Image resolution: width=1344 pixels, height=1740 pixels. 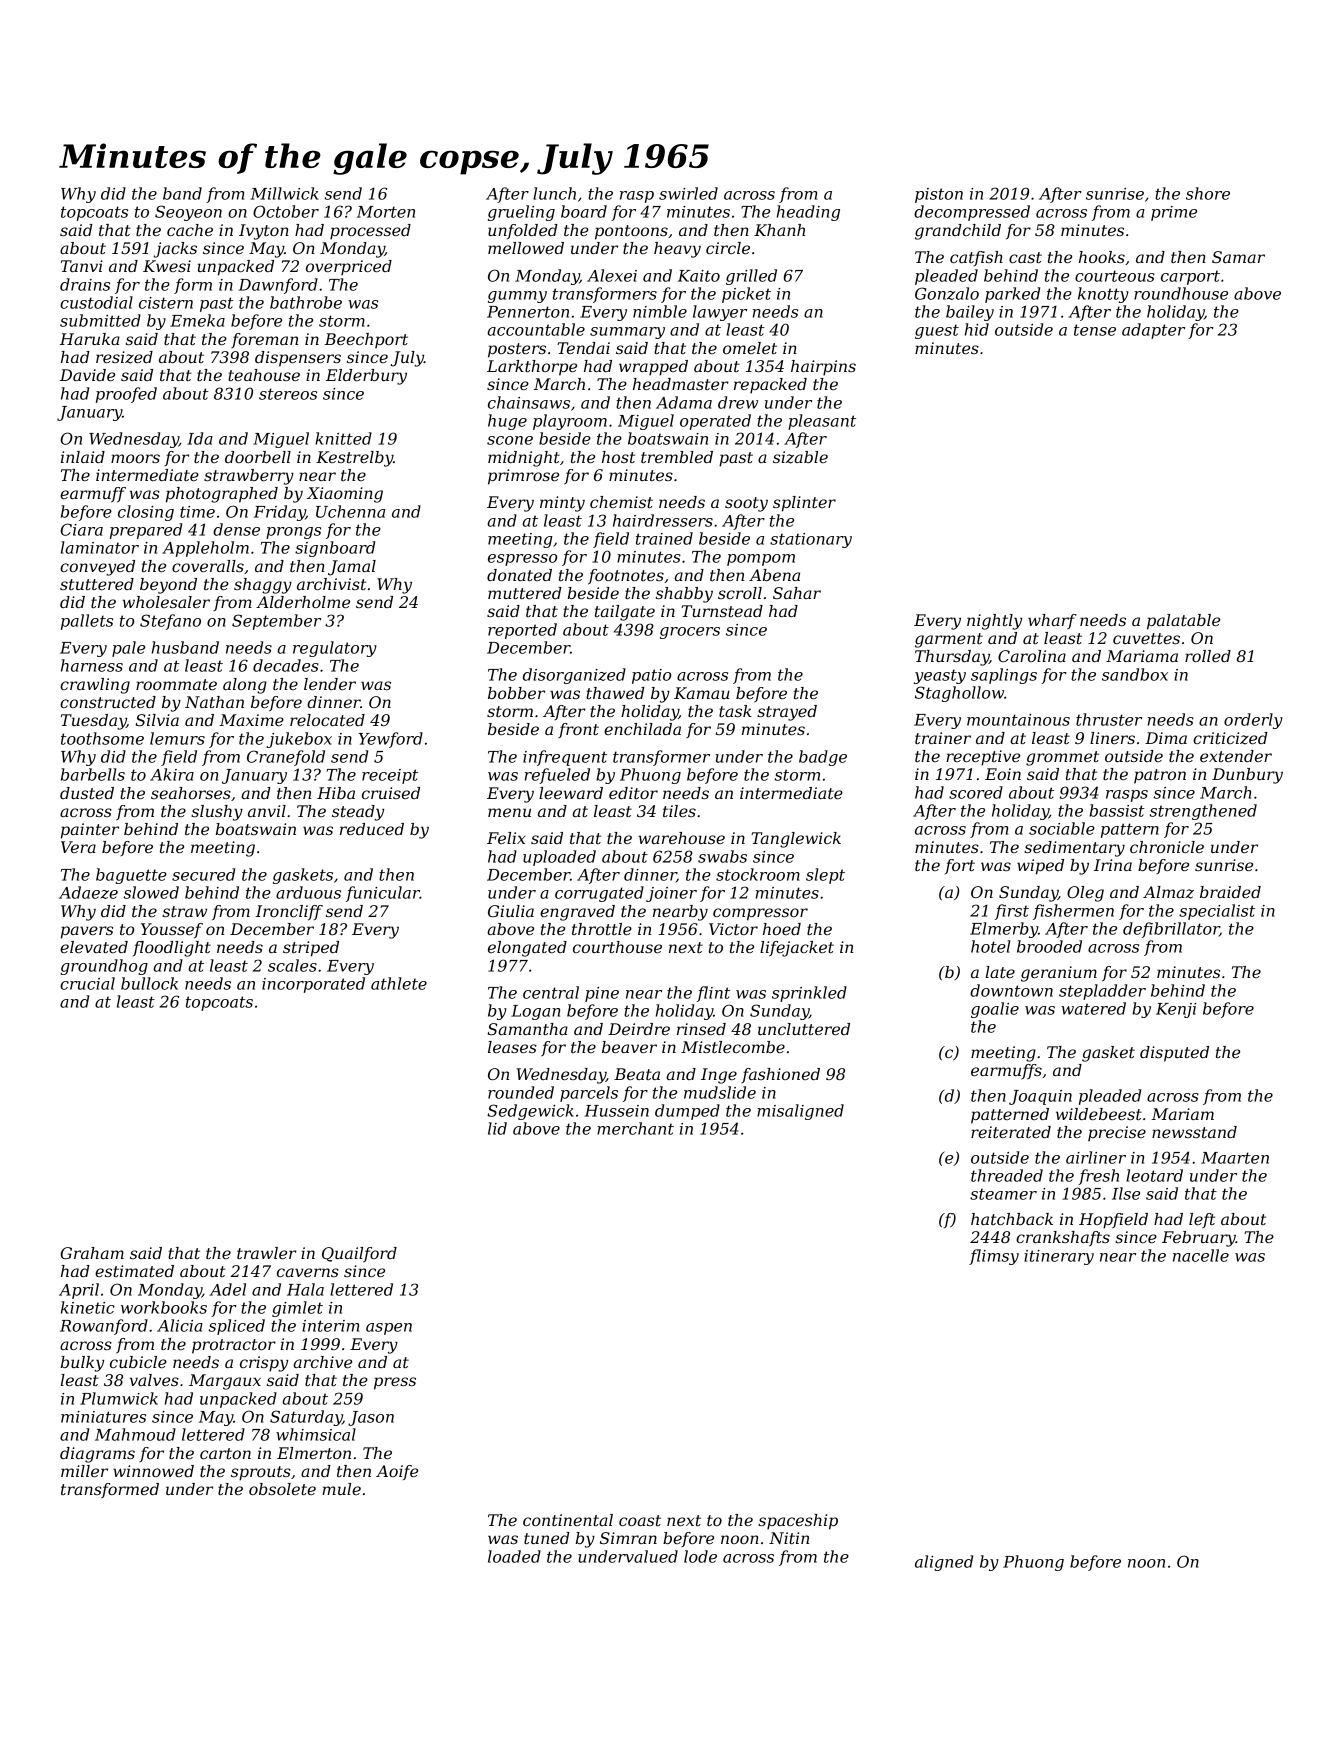 What do you see at coordinates (635, 1128) in the document?
I see `merchant` at bounding box center [635, 1128].
